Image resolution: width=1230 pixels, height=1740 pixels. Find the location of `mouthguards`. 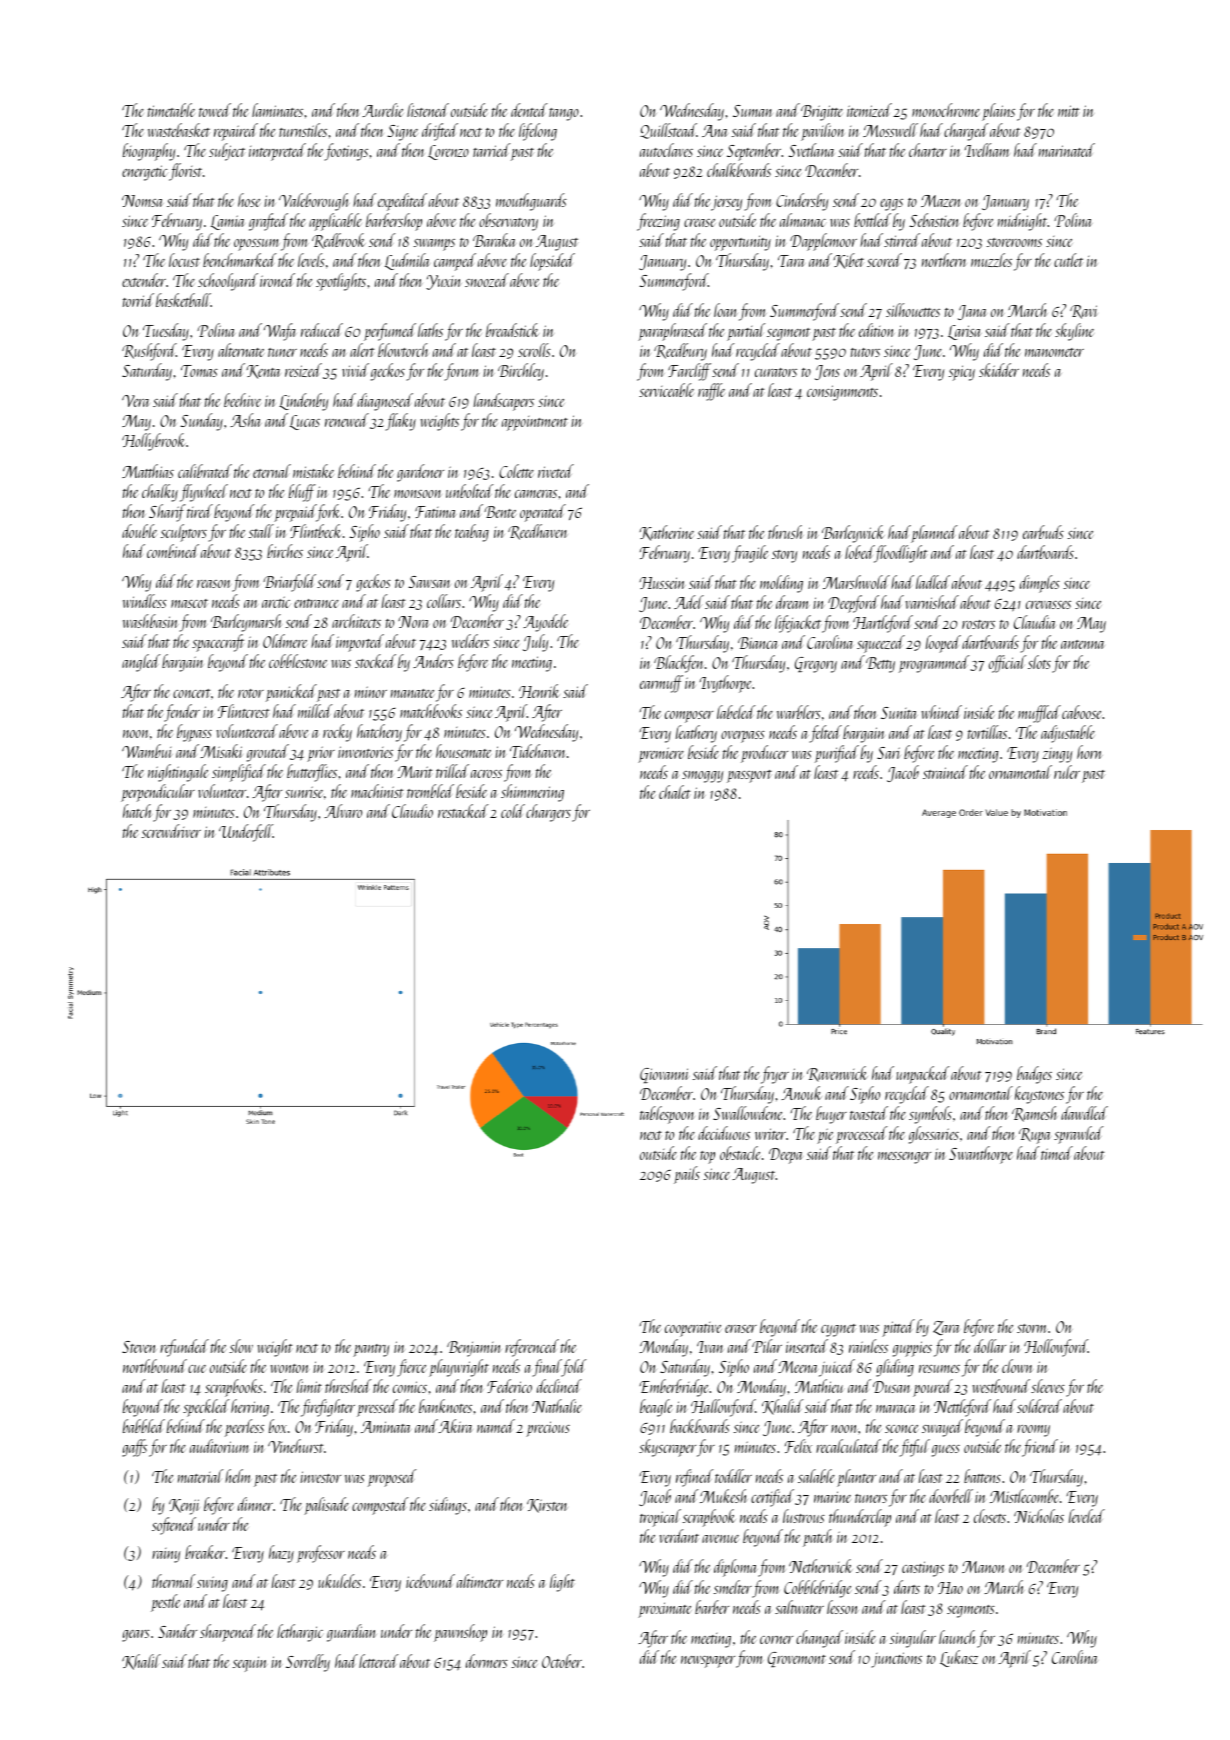

mouthguards is located at coordinates (531, 202).
